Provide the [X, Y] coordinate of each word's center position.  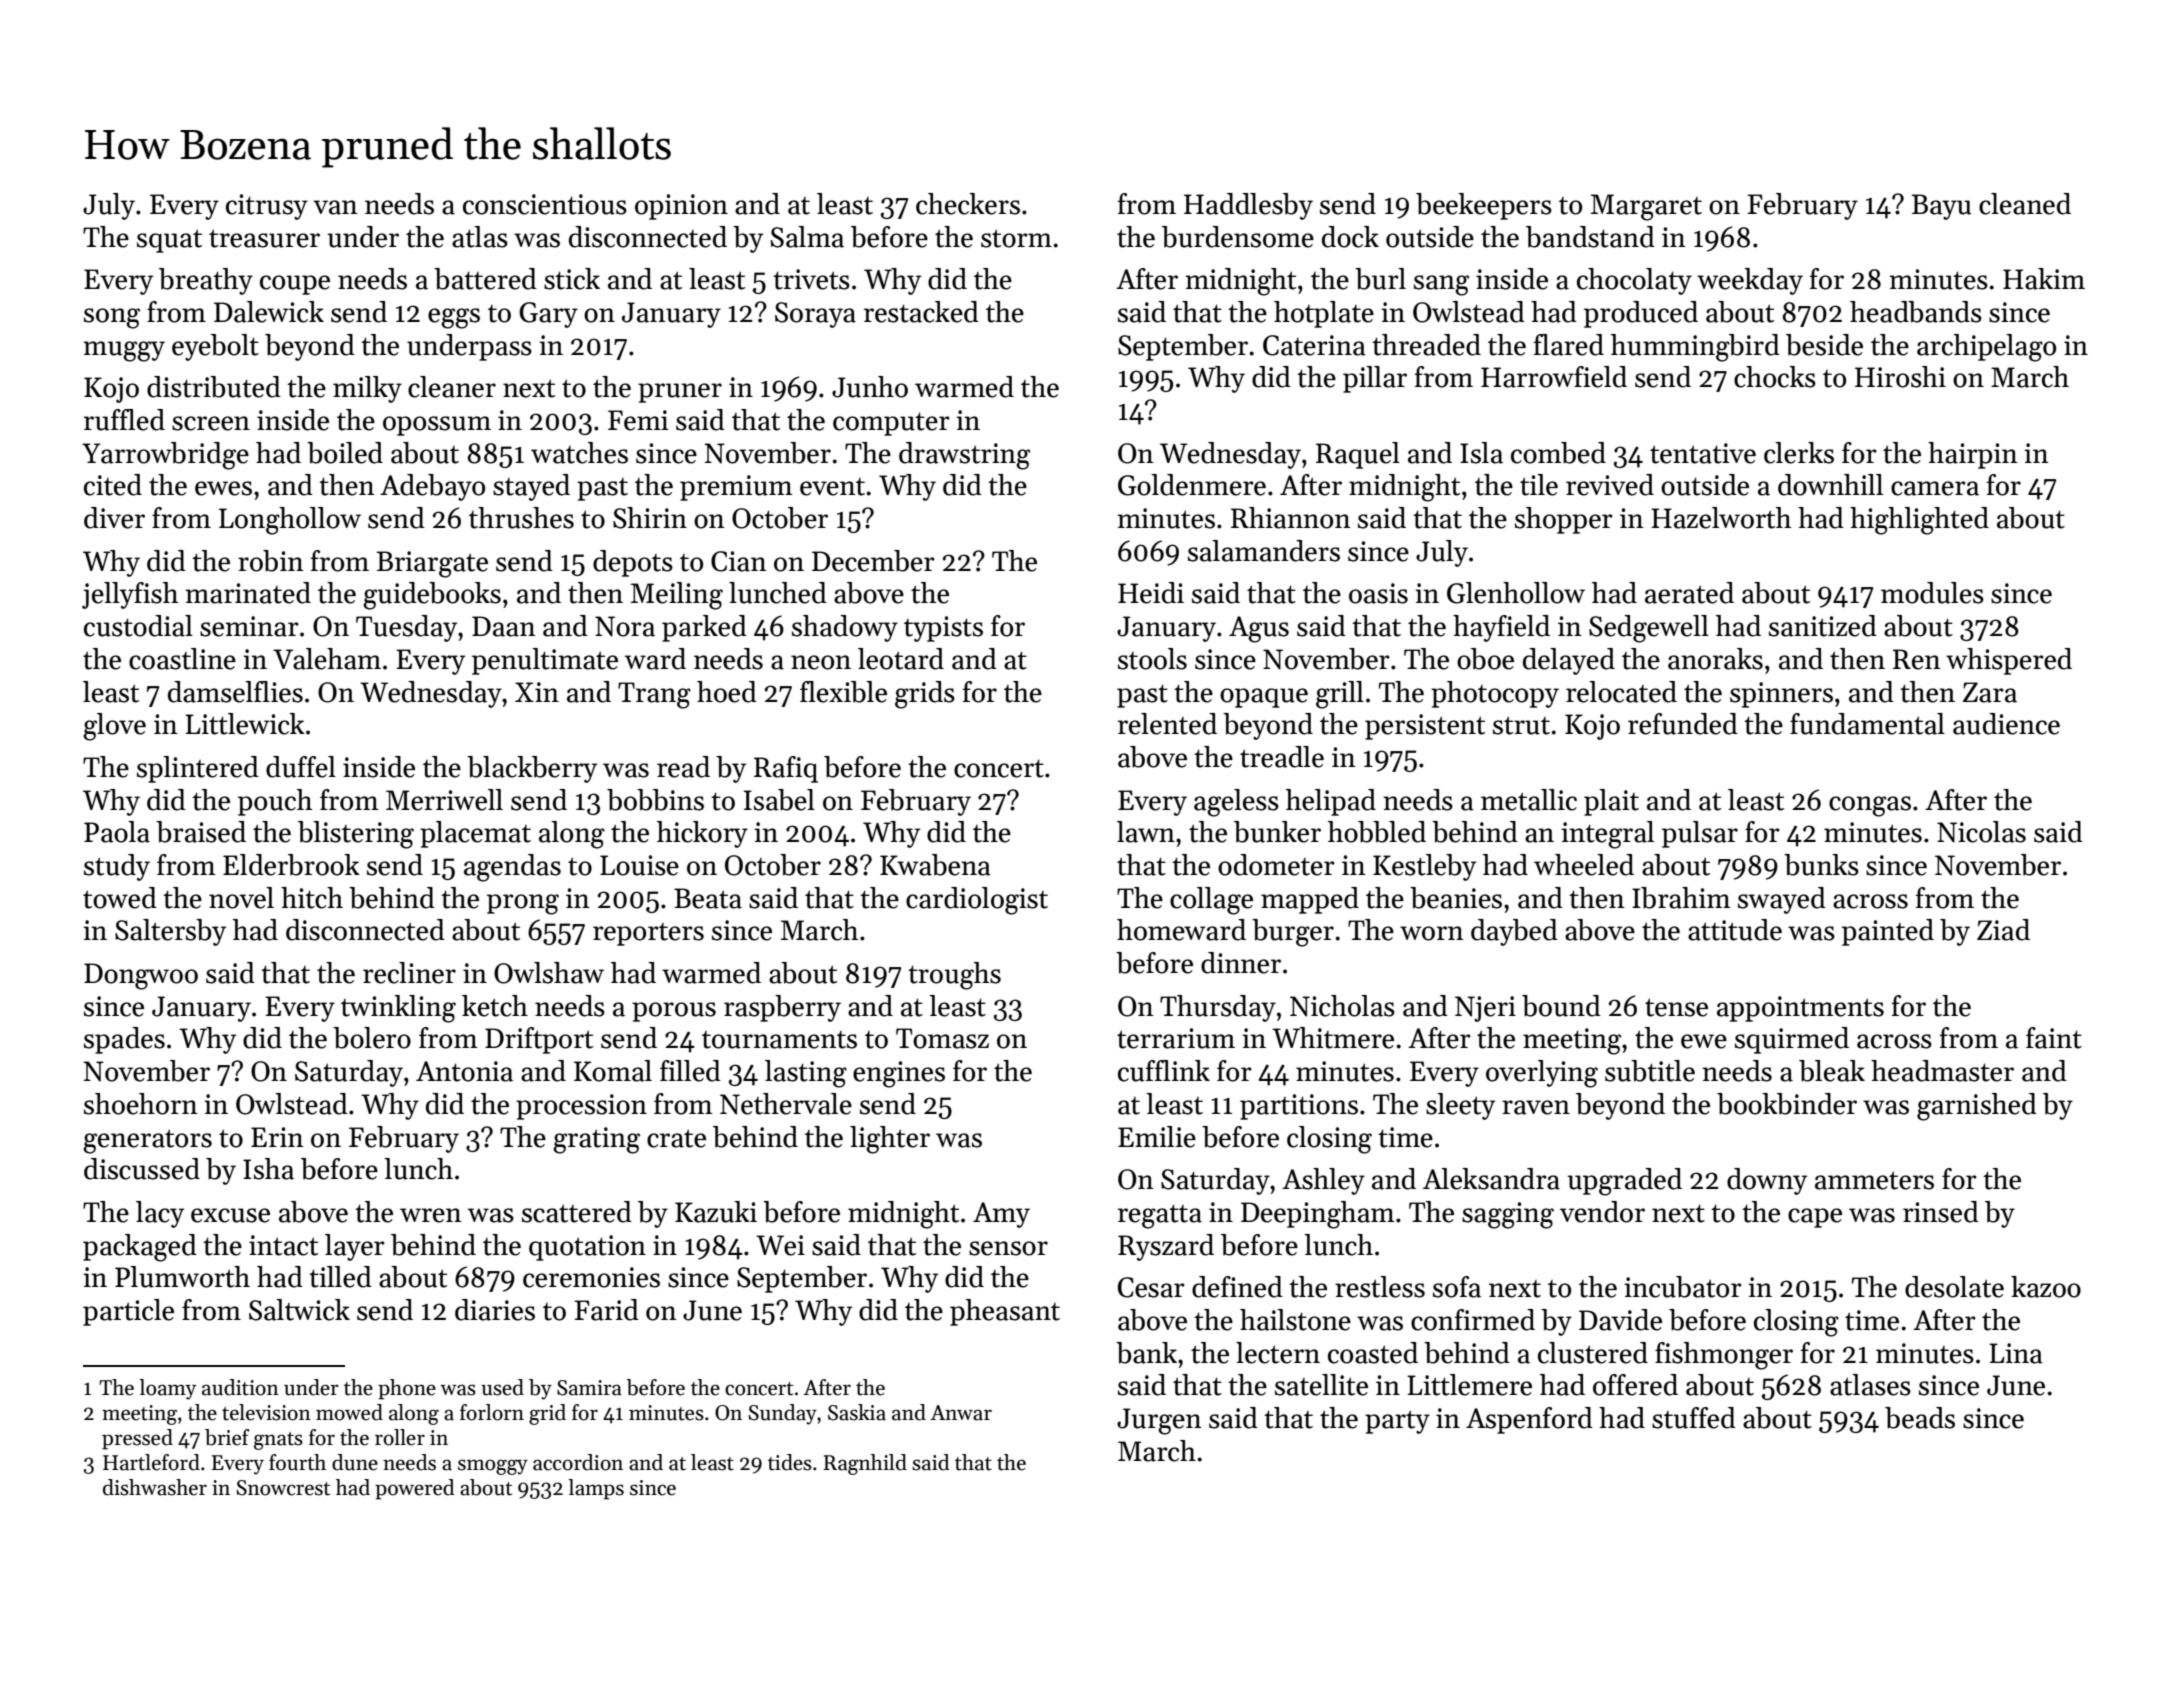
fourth [297, 1462]
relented [1167, 724]
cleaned [2025, 204]
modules [1932, 593]
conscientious [545, 204]
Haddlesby [1248, 206]
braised [201, 832]
